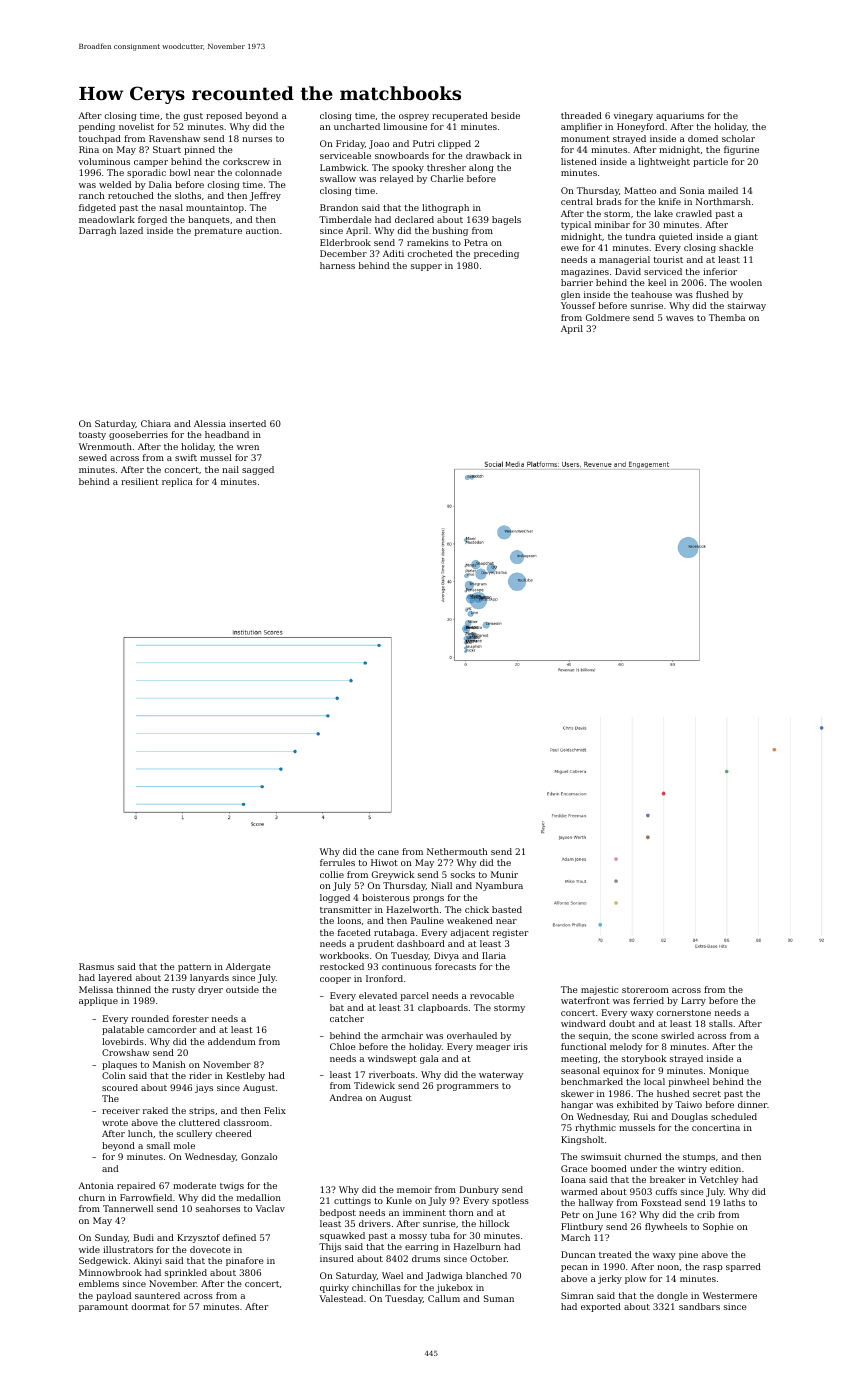  I want to click on domed, so click(703, 138).
